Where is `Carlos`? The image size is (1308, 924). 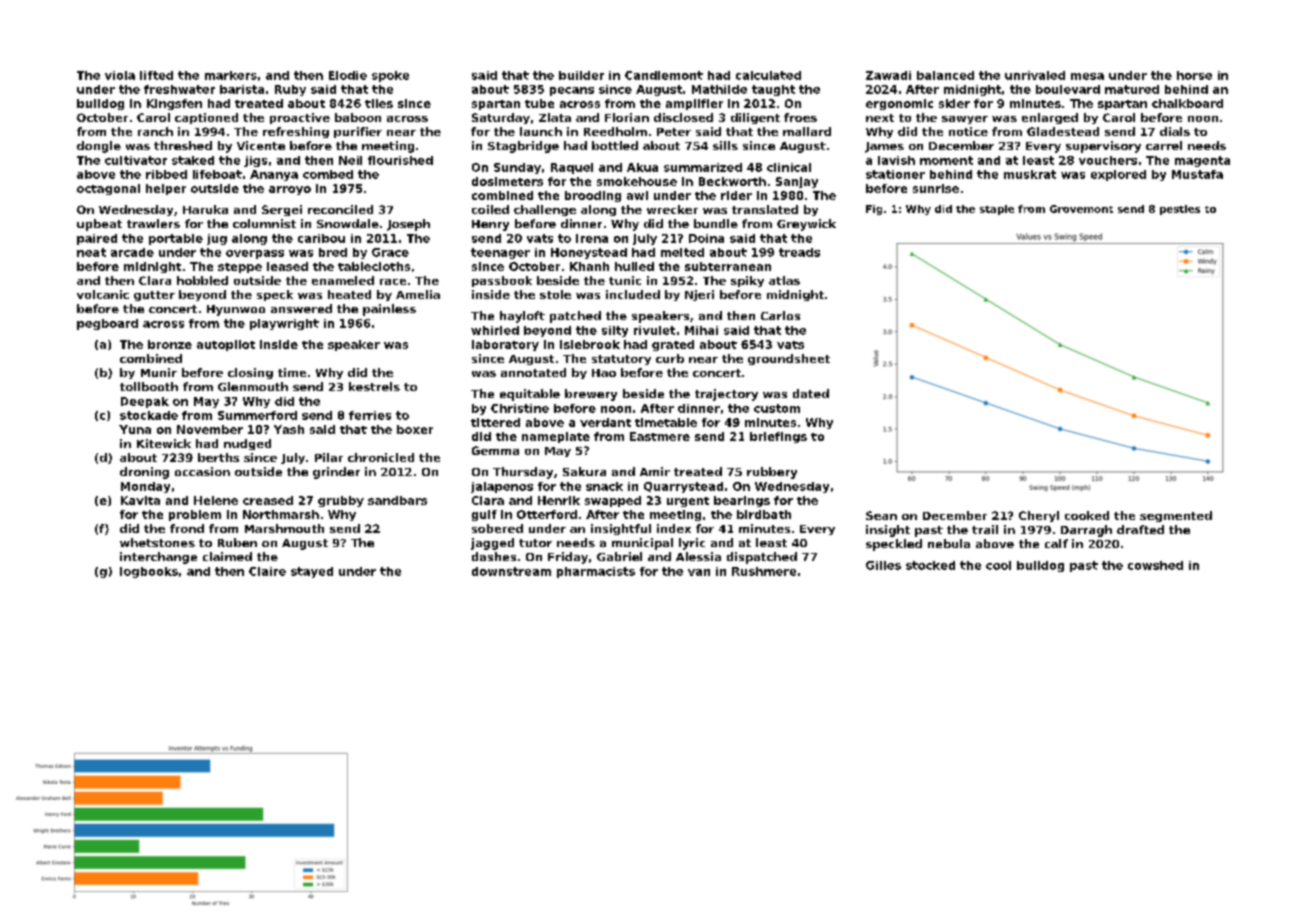 Carlos is located at coordinates (780, 315).
